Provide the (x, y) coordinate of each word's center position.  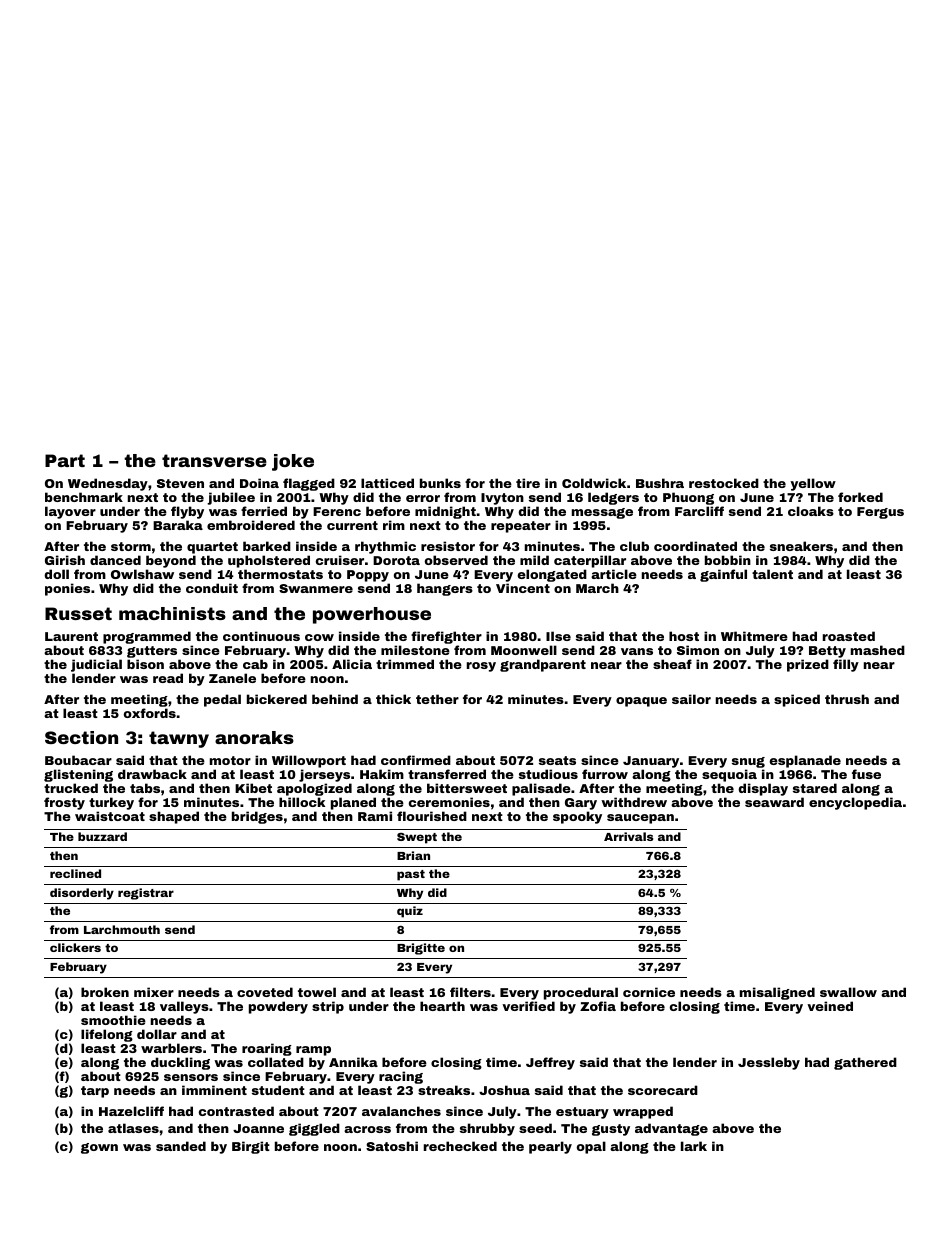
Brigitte (421, 949)
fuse (866, 774)
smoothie (113, 1020)
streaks (444, 1090)
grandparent (543, 665)
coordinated (695, 546)
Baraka (178, 525)
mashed (878, 650)
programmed (147, 637)
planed (353, 803)
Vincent (523, 588)
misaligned (777, 993)
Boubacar (78, 760)
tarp (95, 1092)
